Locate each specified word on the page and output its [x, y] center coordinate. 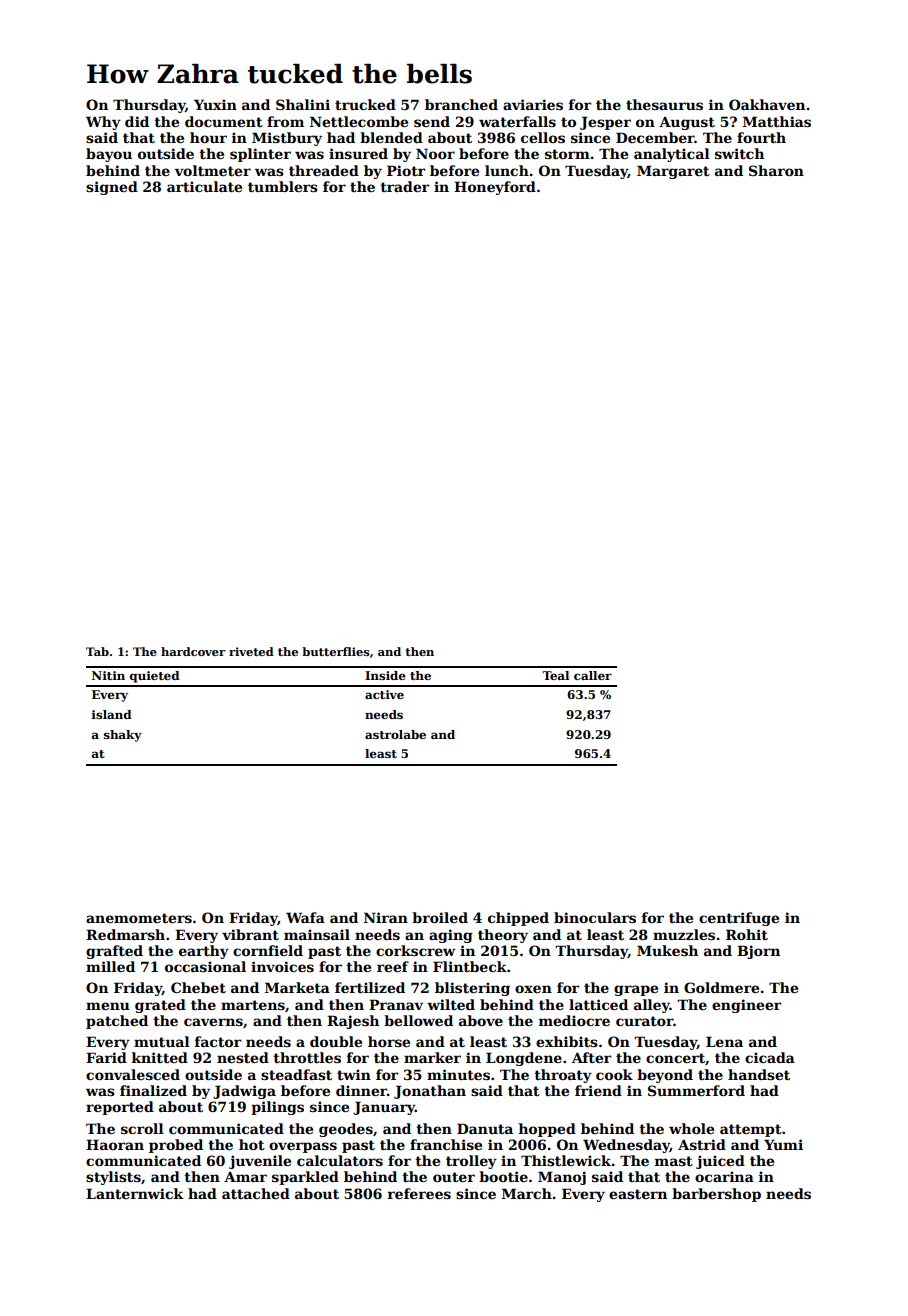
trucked [365, 104]
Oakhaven [767, 104]
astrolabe [395, 734]
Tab [97, 651]
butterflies [336, 651]
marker [432, 1057]
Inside [385, 675]
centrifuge [739, 919]
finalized [153, 1090]
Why [103, 123]
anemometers [139, 918]
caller [593, 675]
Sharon [776, 170]
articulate [204, 186]
